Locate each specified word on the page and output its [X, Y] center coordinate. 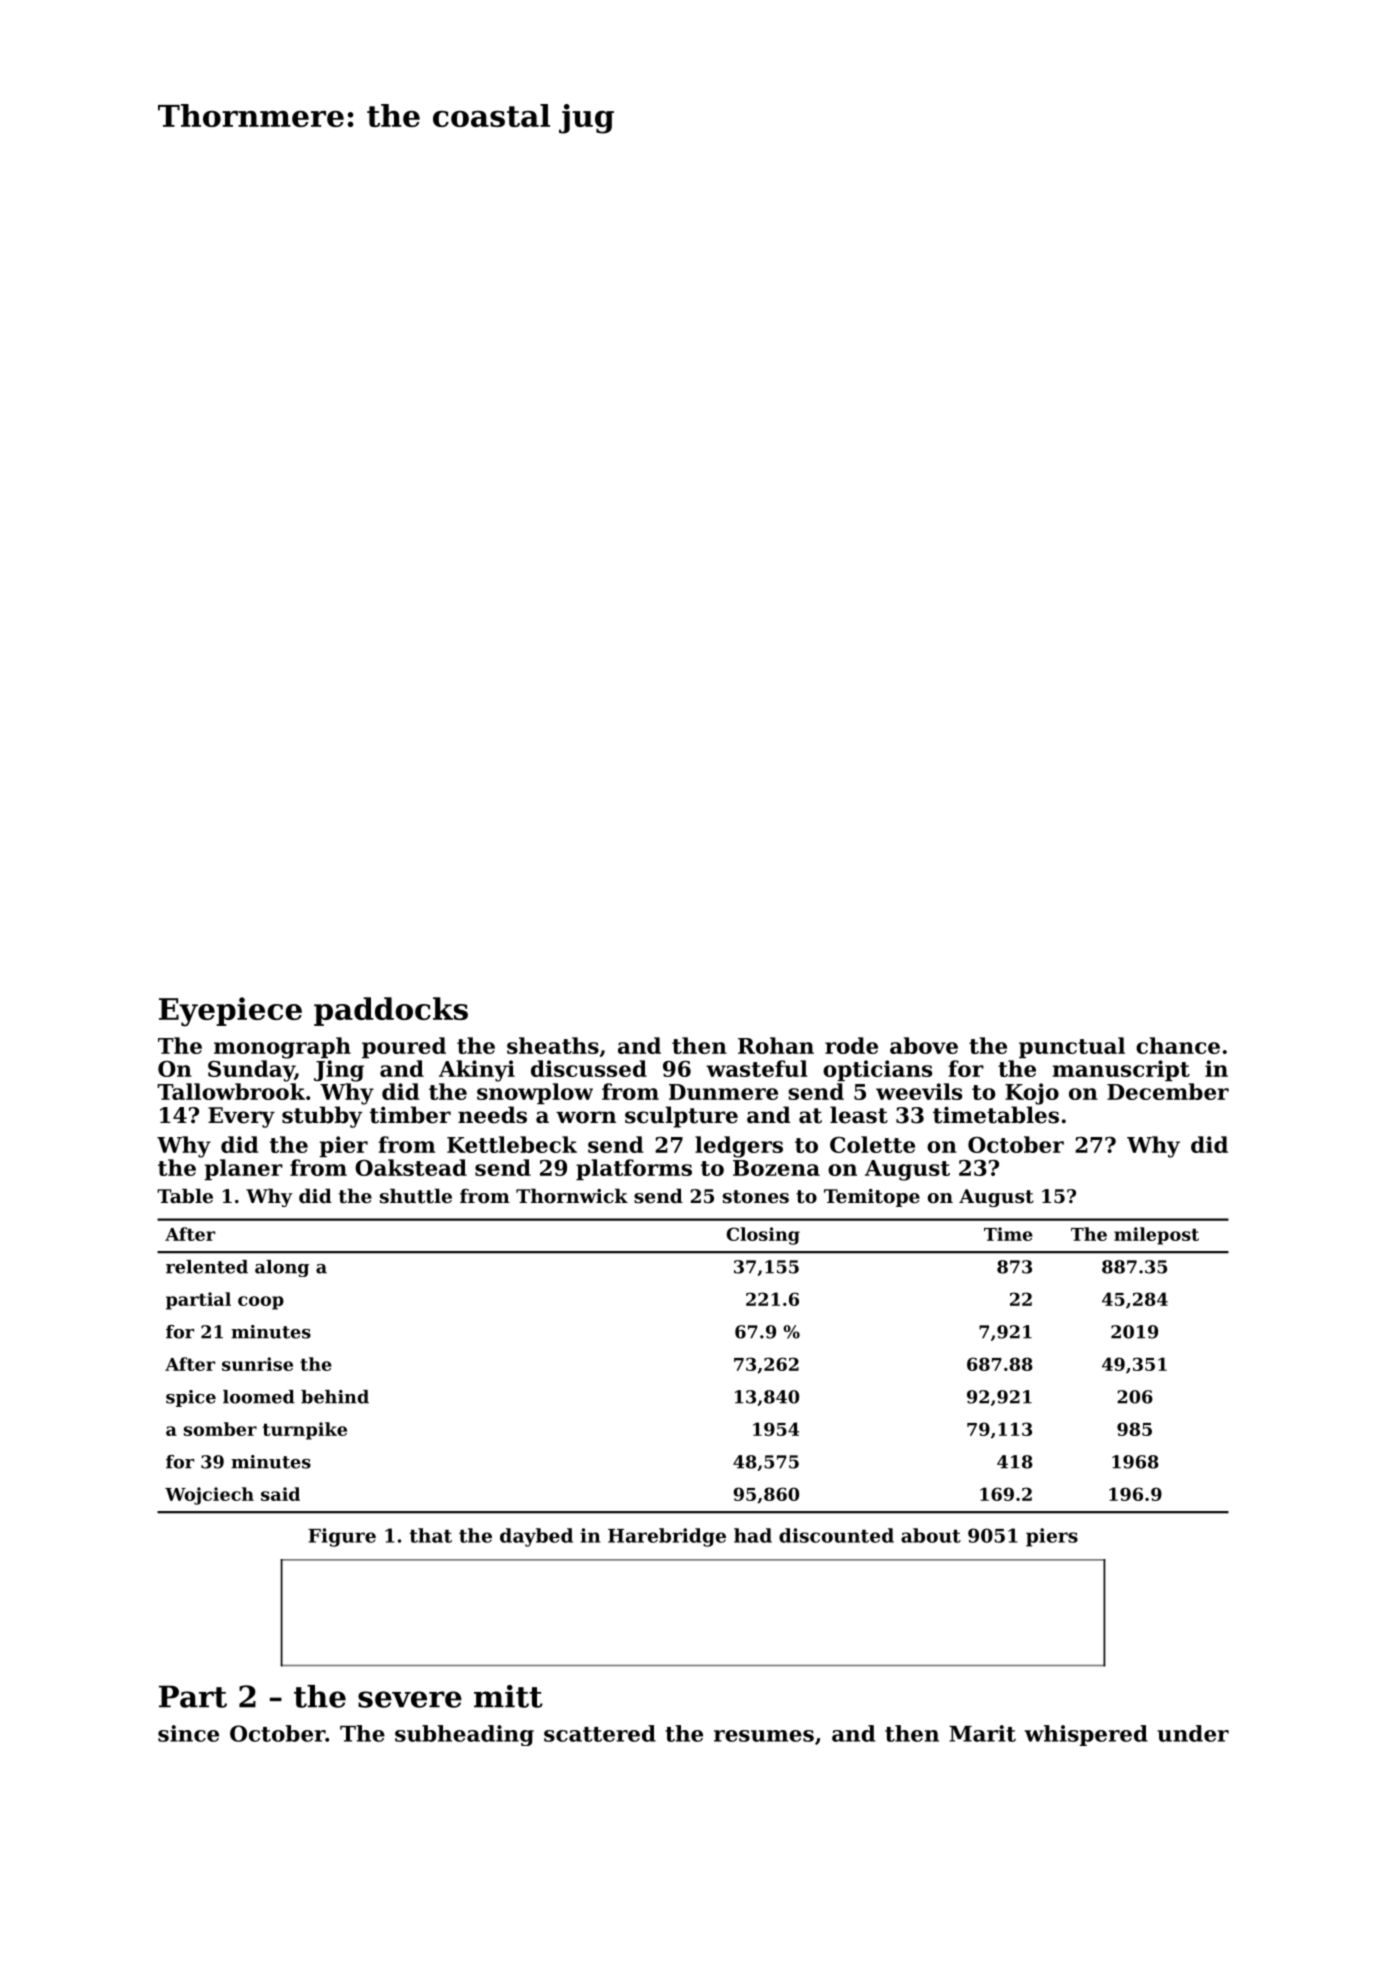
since [188, 1733]
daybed [536, 1537]
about [931, 1535]
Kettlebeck [512, 1144]
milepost [1156, 1236]
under [1193, 1733]
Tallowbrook [231, 1091]
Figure [342, 1537]
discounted [836, 1535]
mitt [508, 1696]
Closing [763, 1236]
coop [261, 1303]
